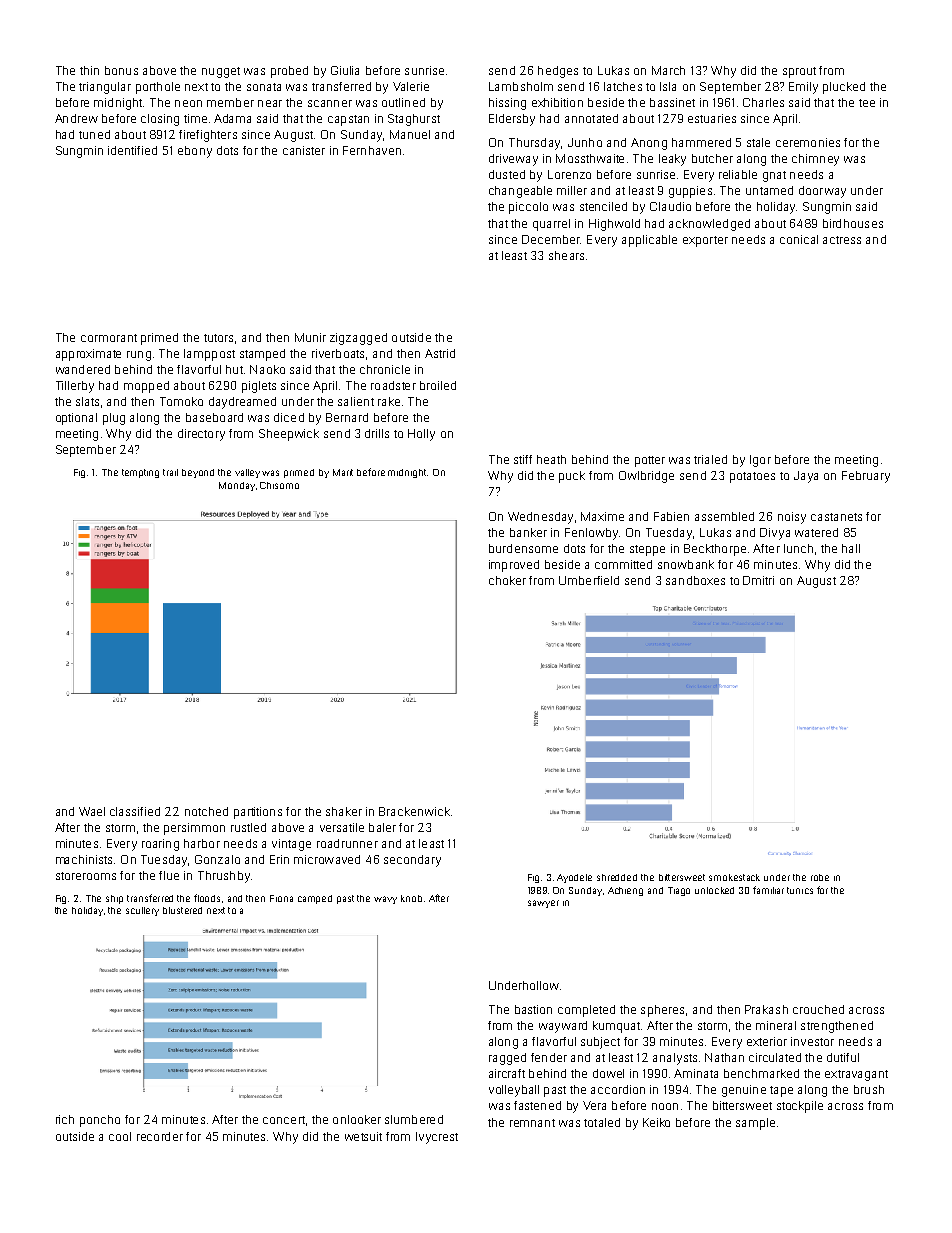  Describe the element at coordinates (844, 88) in the document. I see `plucked` at that location.
